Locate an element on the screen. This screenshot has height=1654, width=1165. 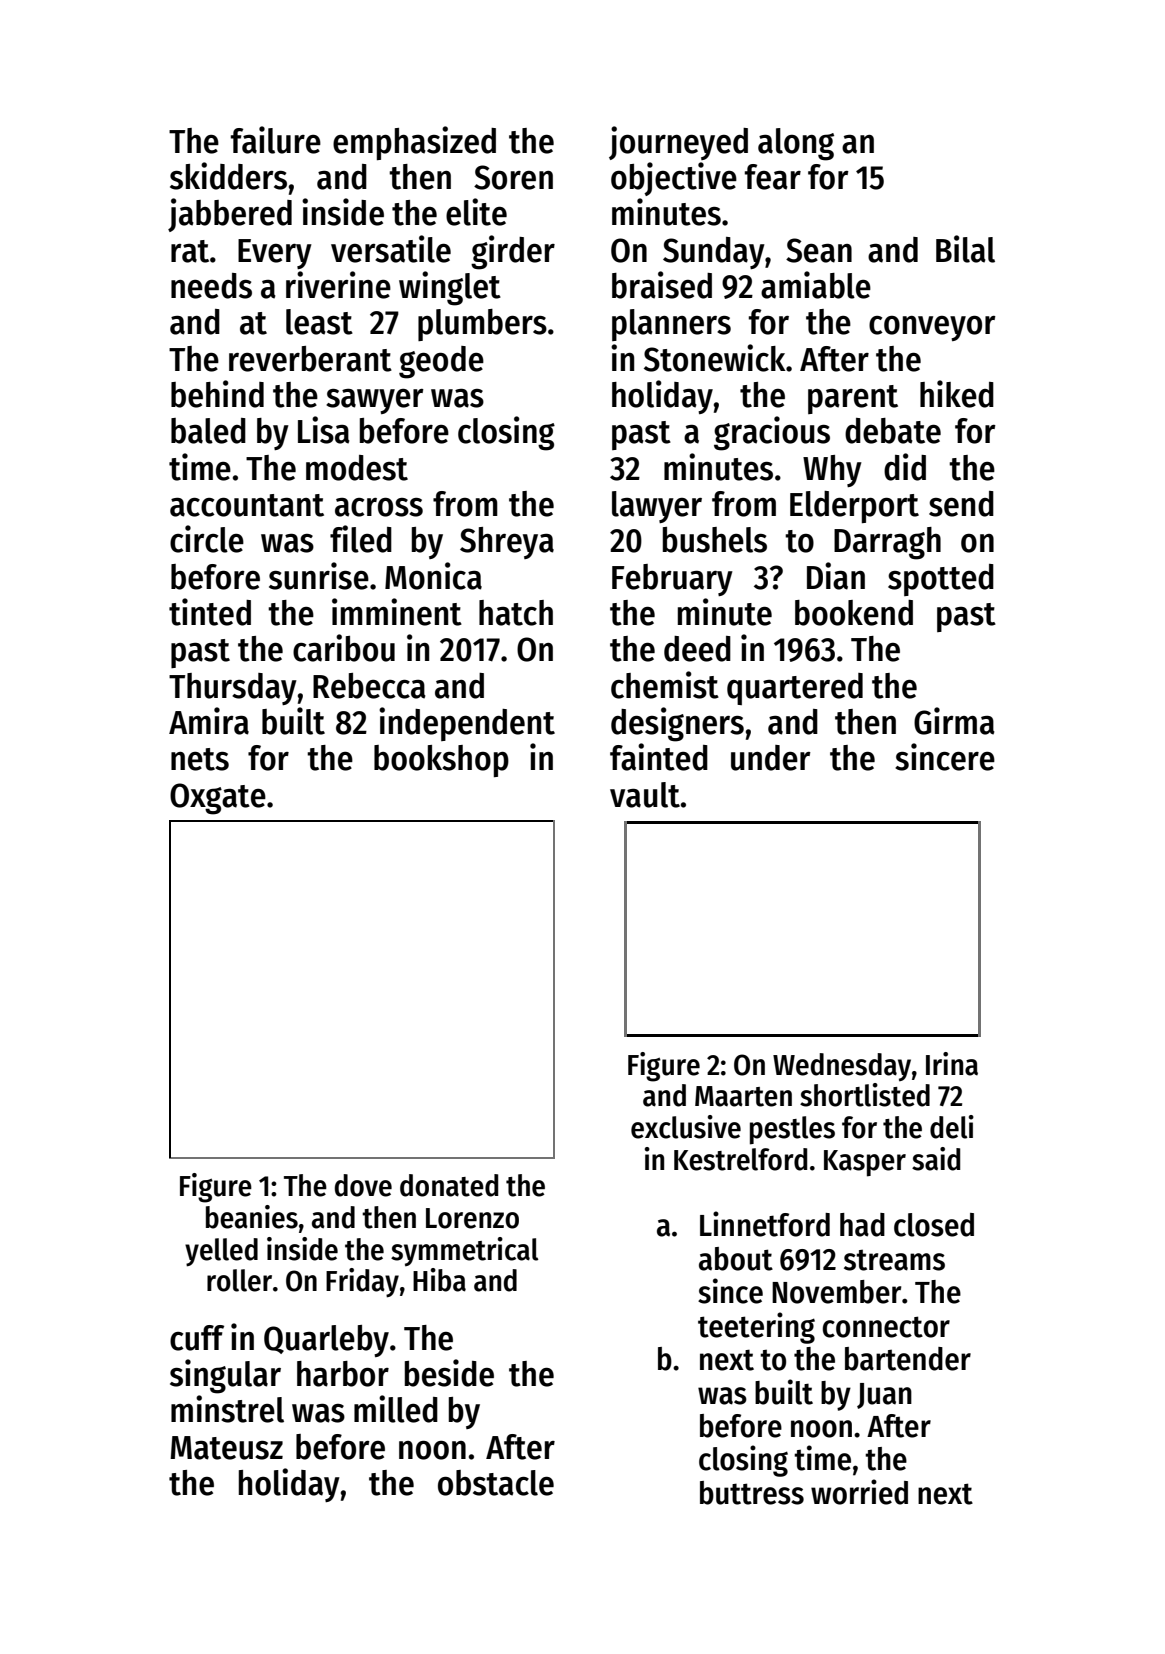
objective is located at coordinates (674, 179).
